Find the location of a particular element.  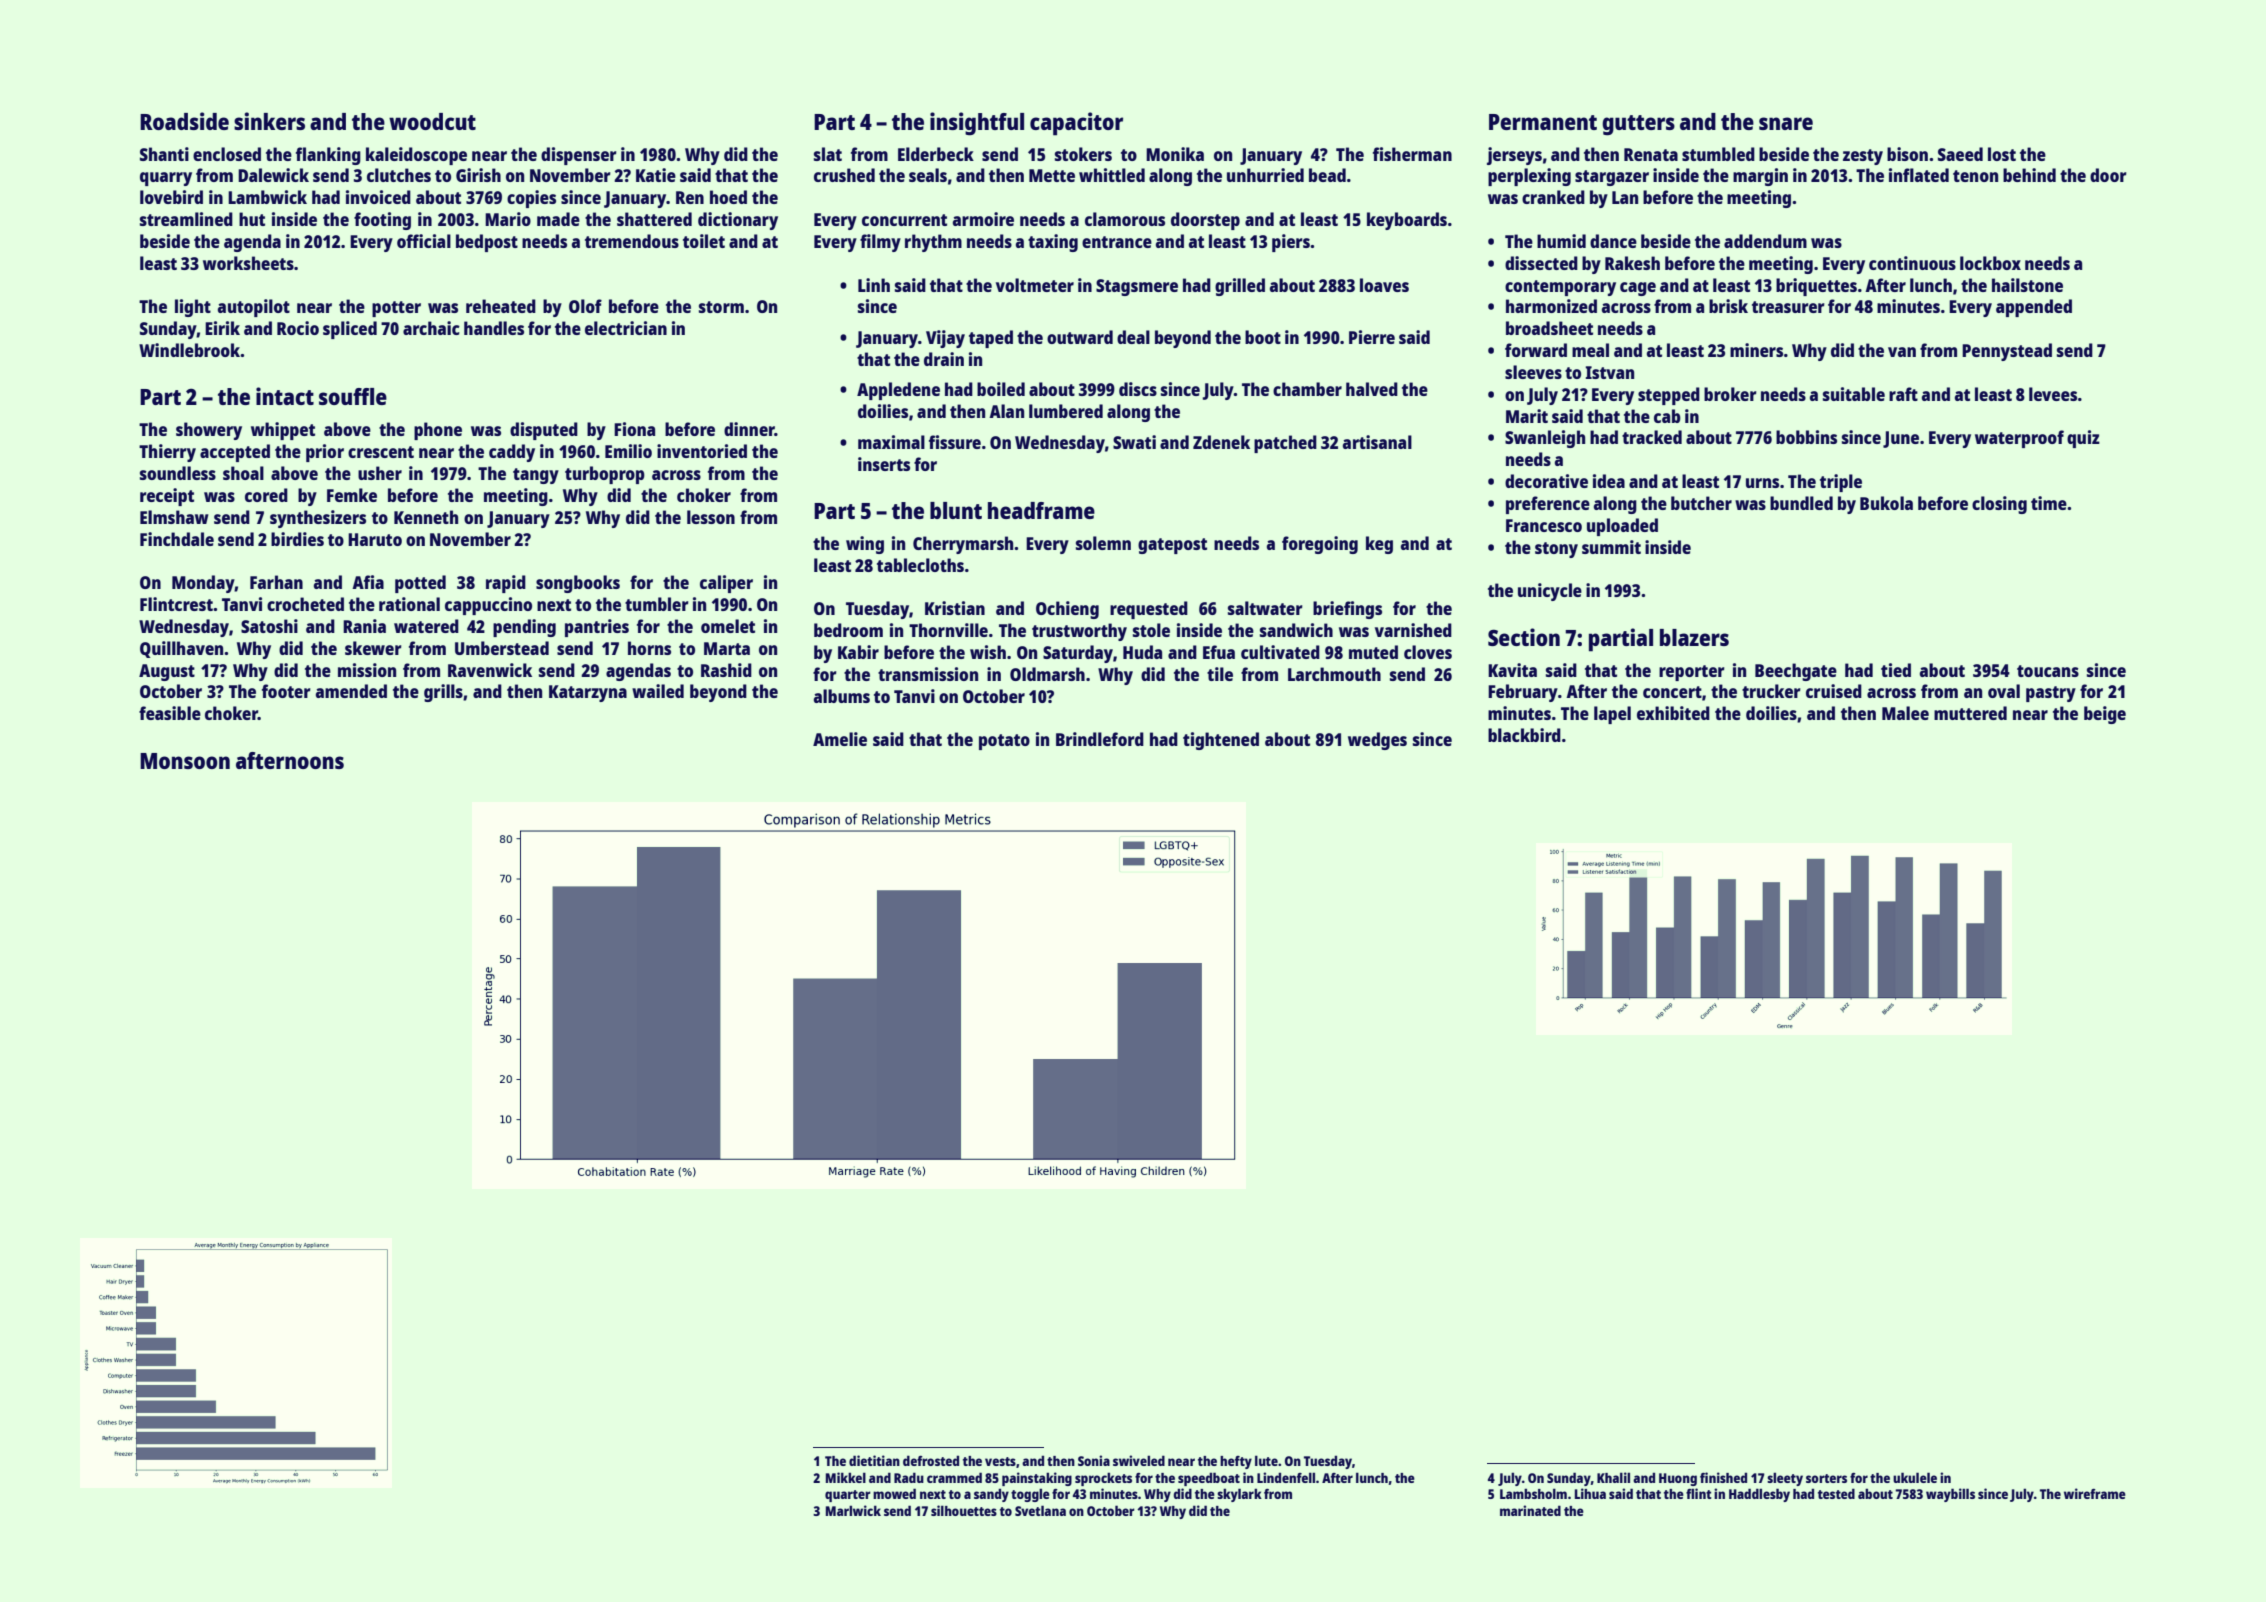

autopilot is located at coordinates (254, 308).
